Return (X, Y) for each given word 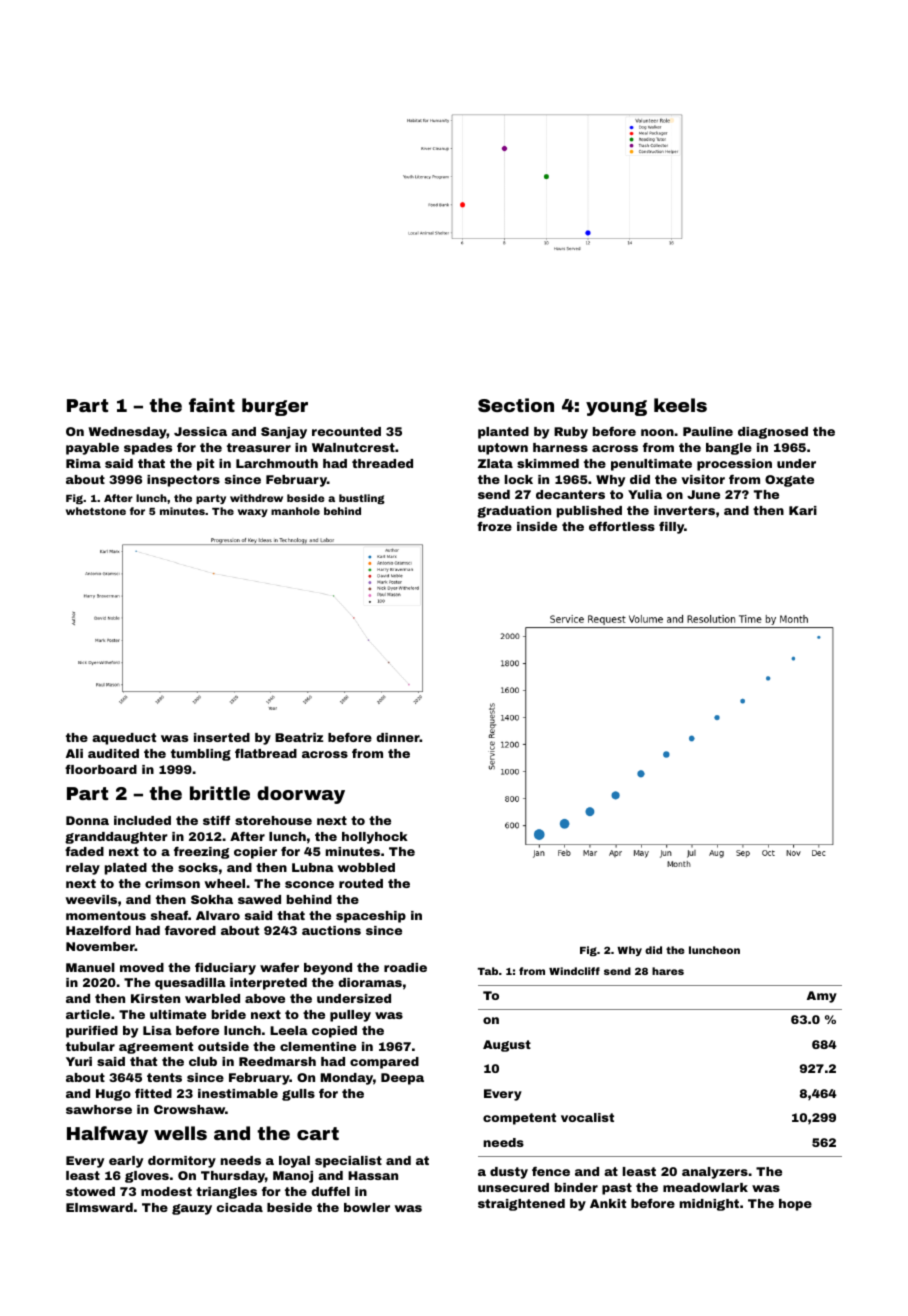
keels (680, 405)
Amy (822, 997)
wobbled (366, 867)
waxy (253, 513)
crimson (172, 883)
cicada (239, 1207)
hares (668, 971)
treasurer (259, 447)
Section (516, 405)
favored (190, 930)
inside (537, 526)
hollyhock (375, 838)
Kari (803, 510)
